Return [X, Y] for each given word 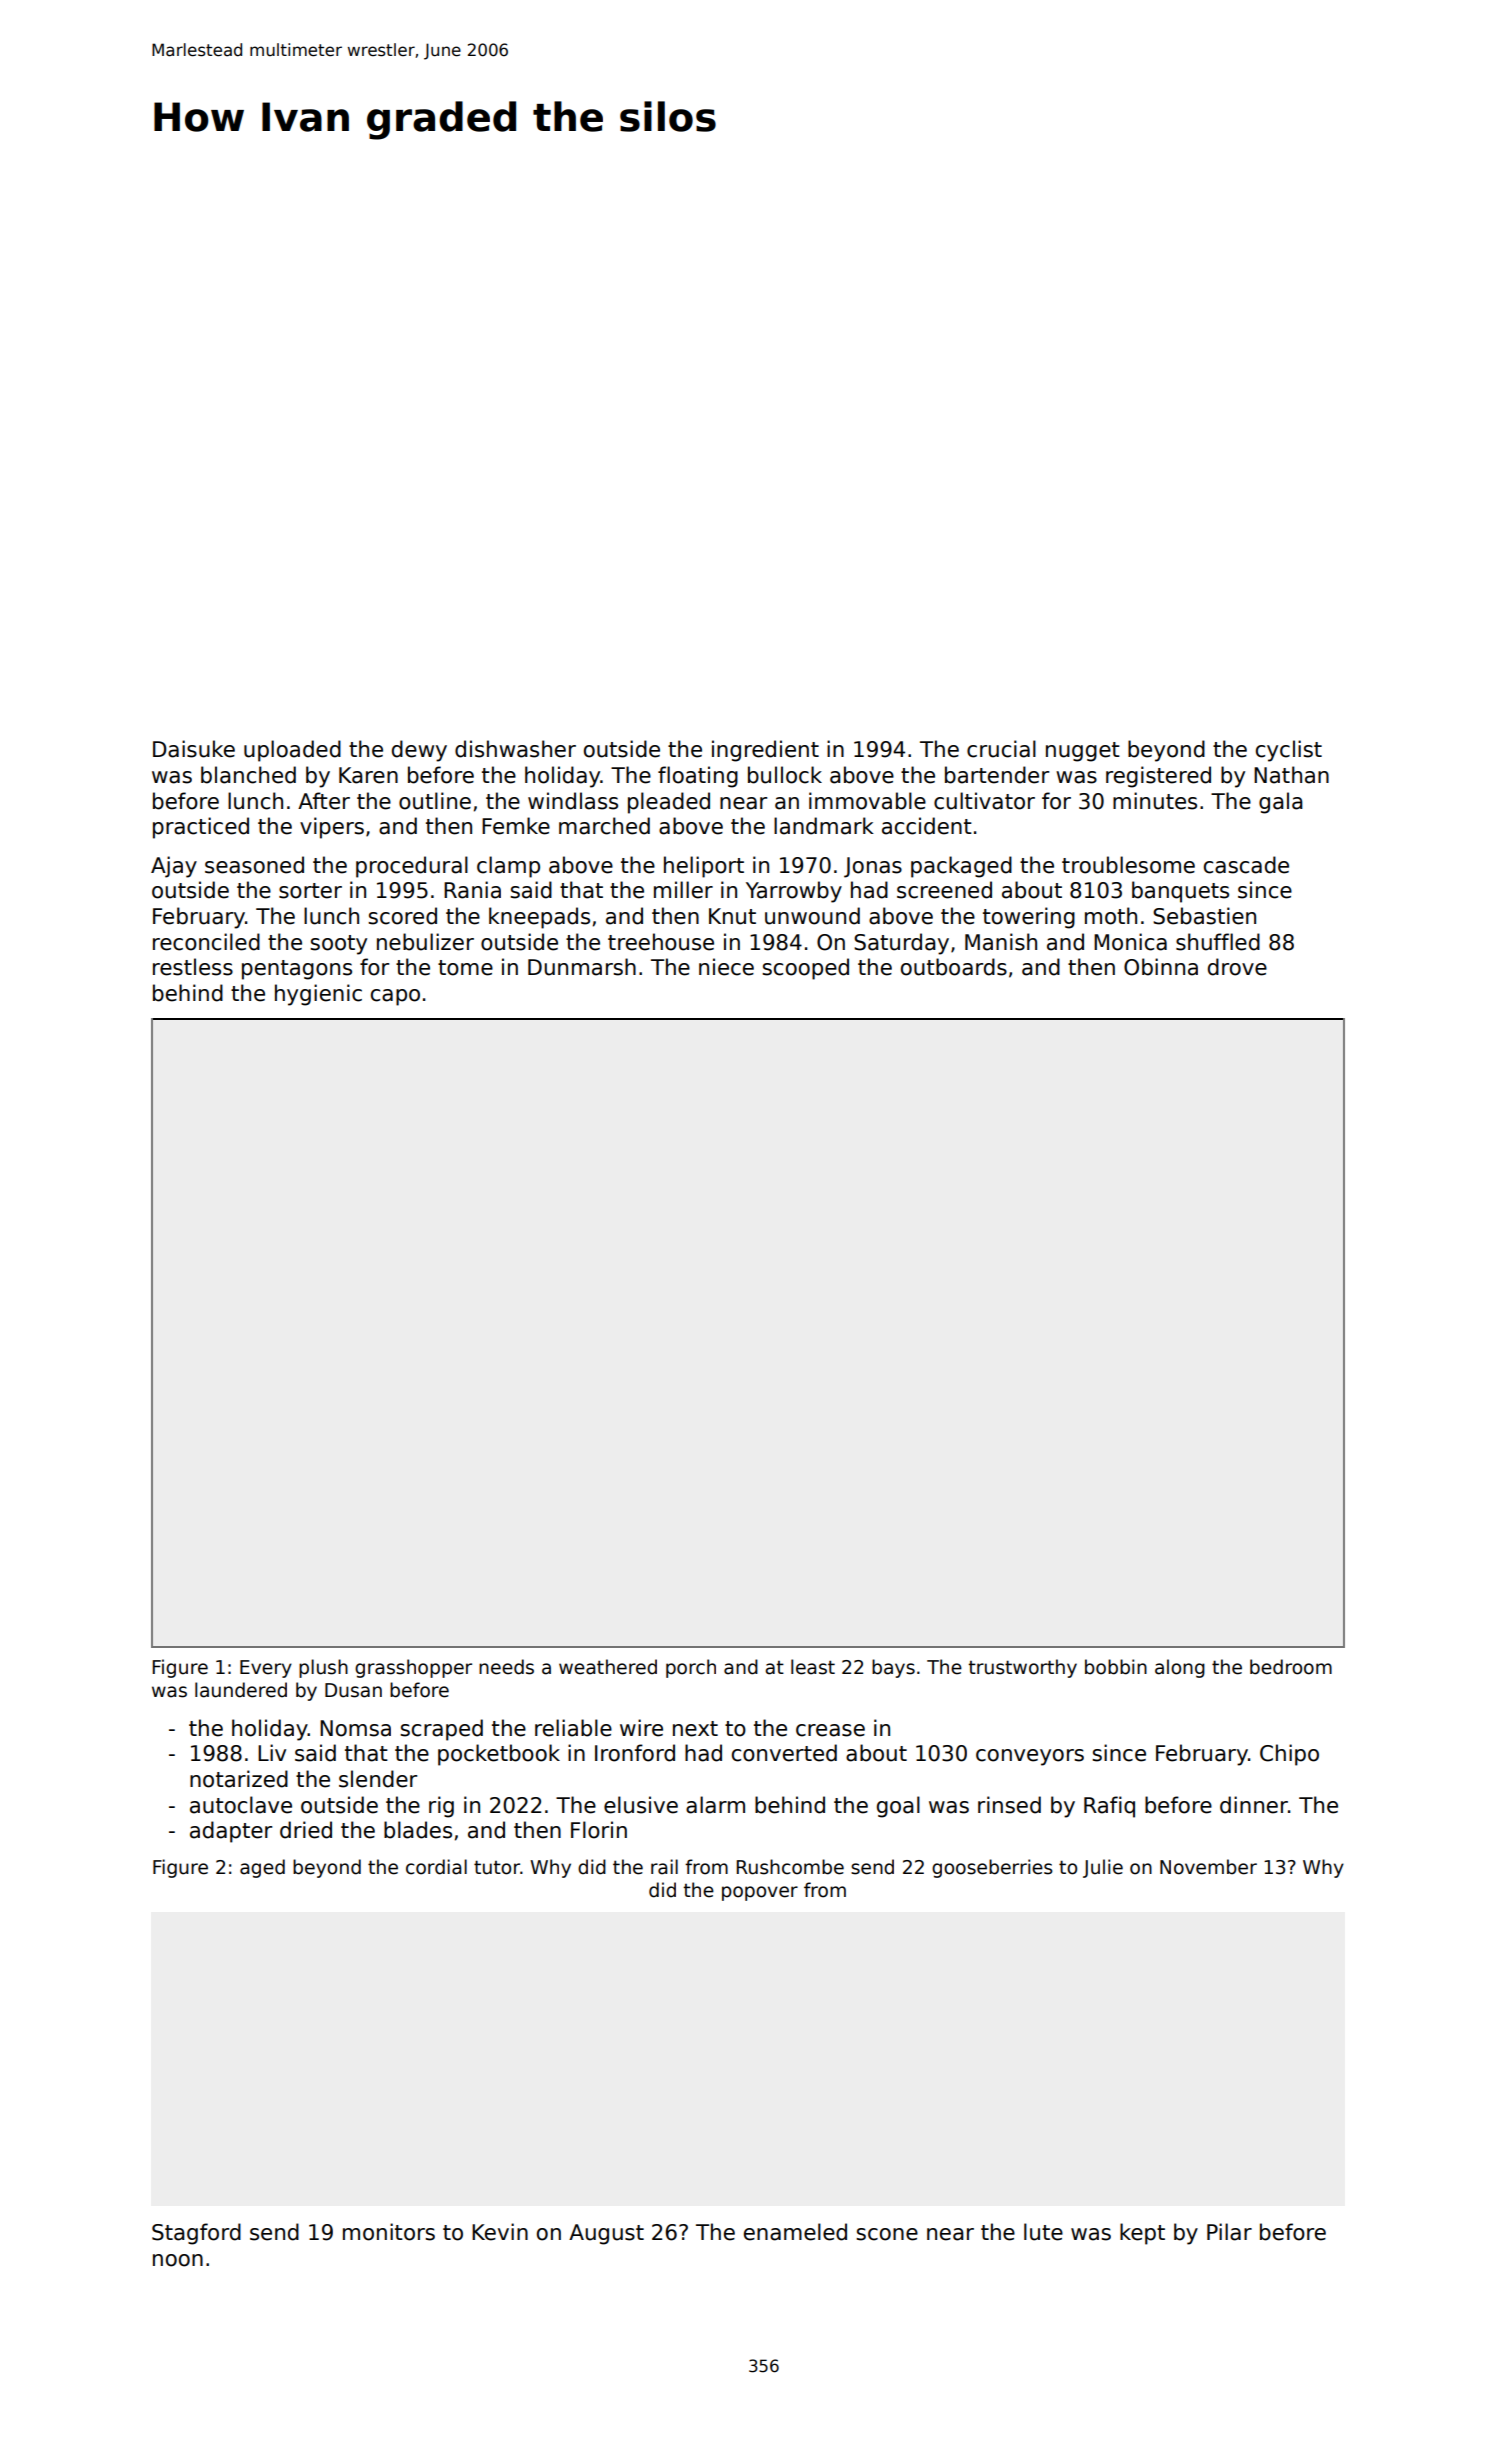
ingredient [765, 751]
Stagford [196, 2234]
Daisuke [194, 749]
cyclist [1289, 751]
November [1208, 1867]
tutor [497, 1867]
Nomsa [355, 1728]
